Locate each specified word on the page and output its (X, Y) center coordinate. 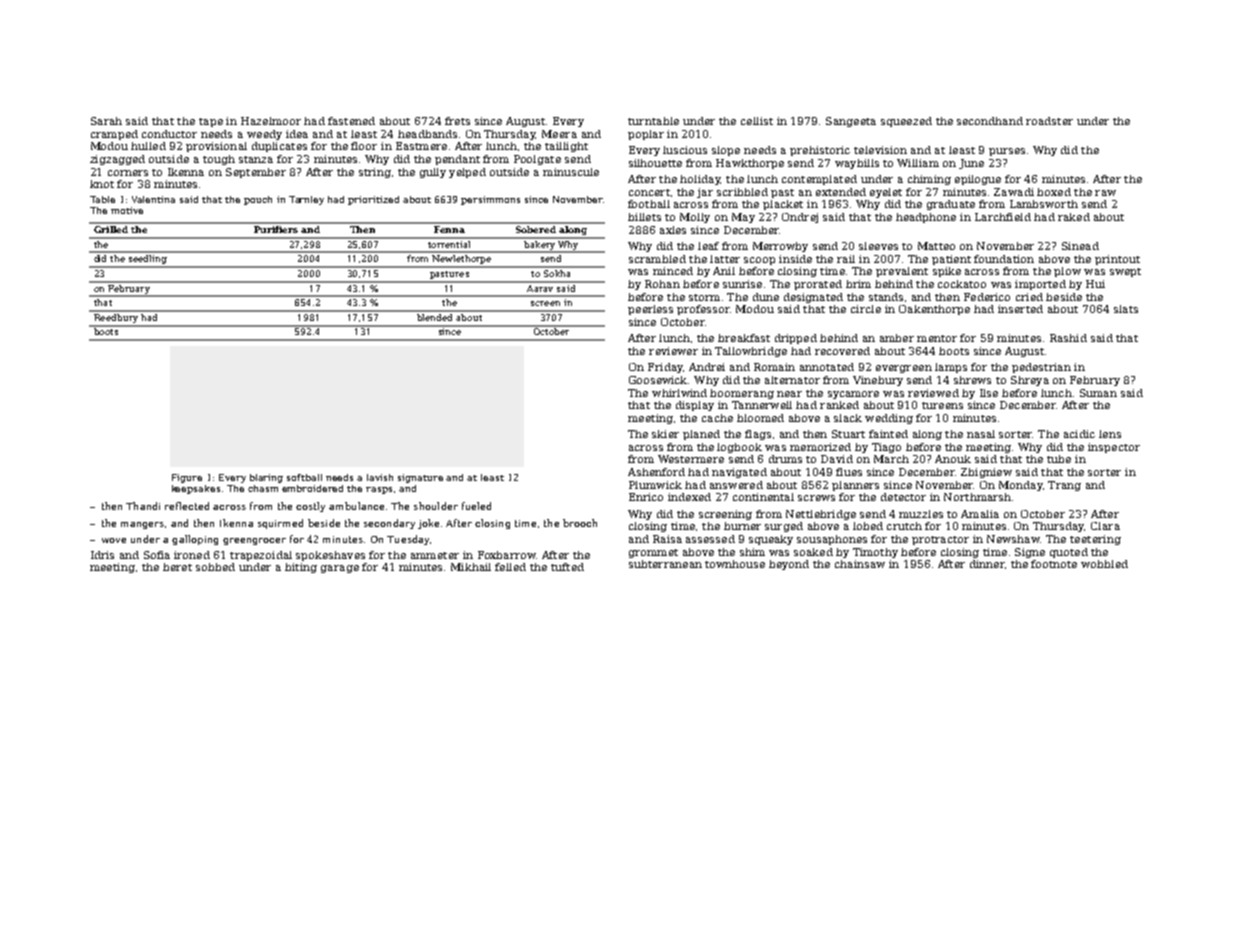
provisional (216, 147)
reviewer (673, 351)
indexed (689, 497)
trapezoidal (261, 556)
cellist (757, 121)
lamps (951, 368)
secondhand (990, 121)
